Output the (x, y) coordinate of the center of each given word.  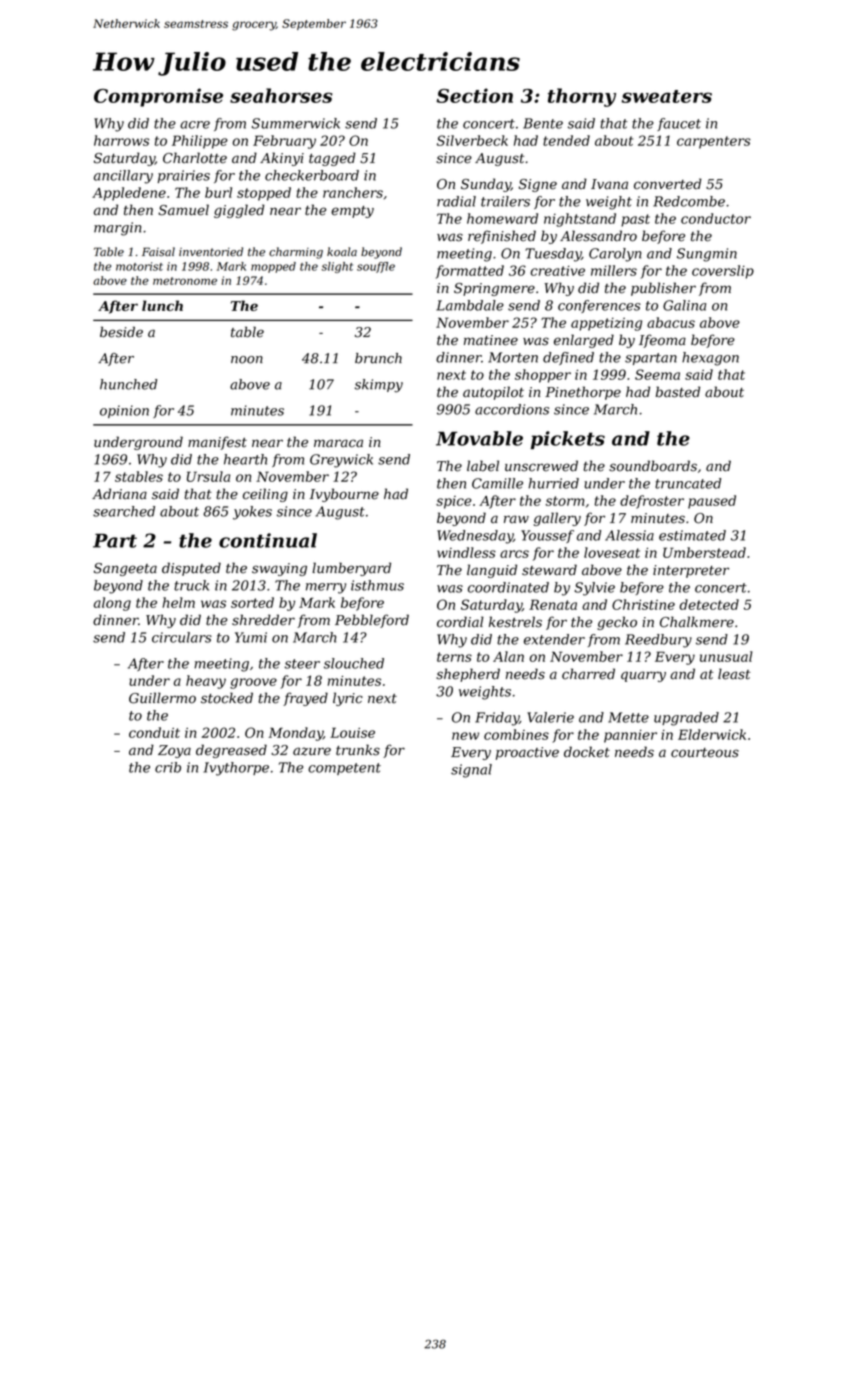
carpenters (714, 142)
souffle (376, 267)
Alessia (629, 535)
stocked (227, 698)
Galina (684, 305)
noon (247, 360)
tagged (332, 159)
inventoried (211, 252)
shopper (543, 376)
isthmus (377, 585)
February (284, 142)
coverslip (723, 272)
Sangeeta (125, 569)
